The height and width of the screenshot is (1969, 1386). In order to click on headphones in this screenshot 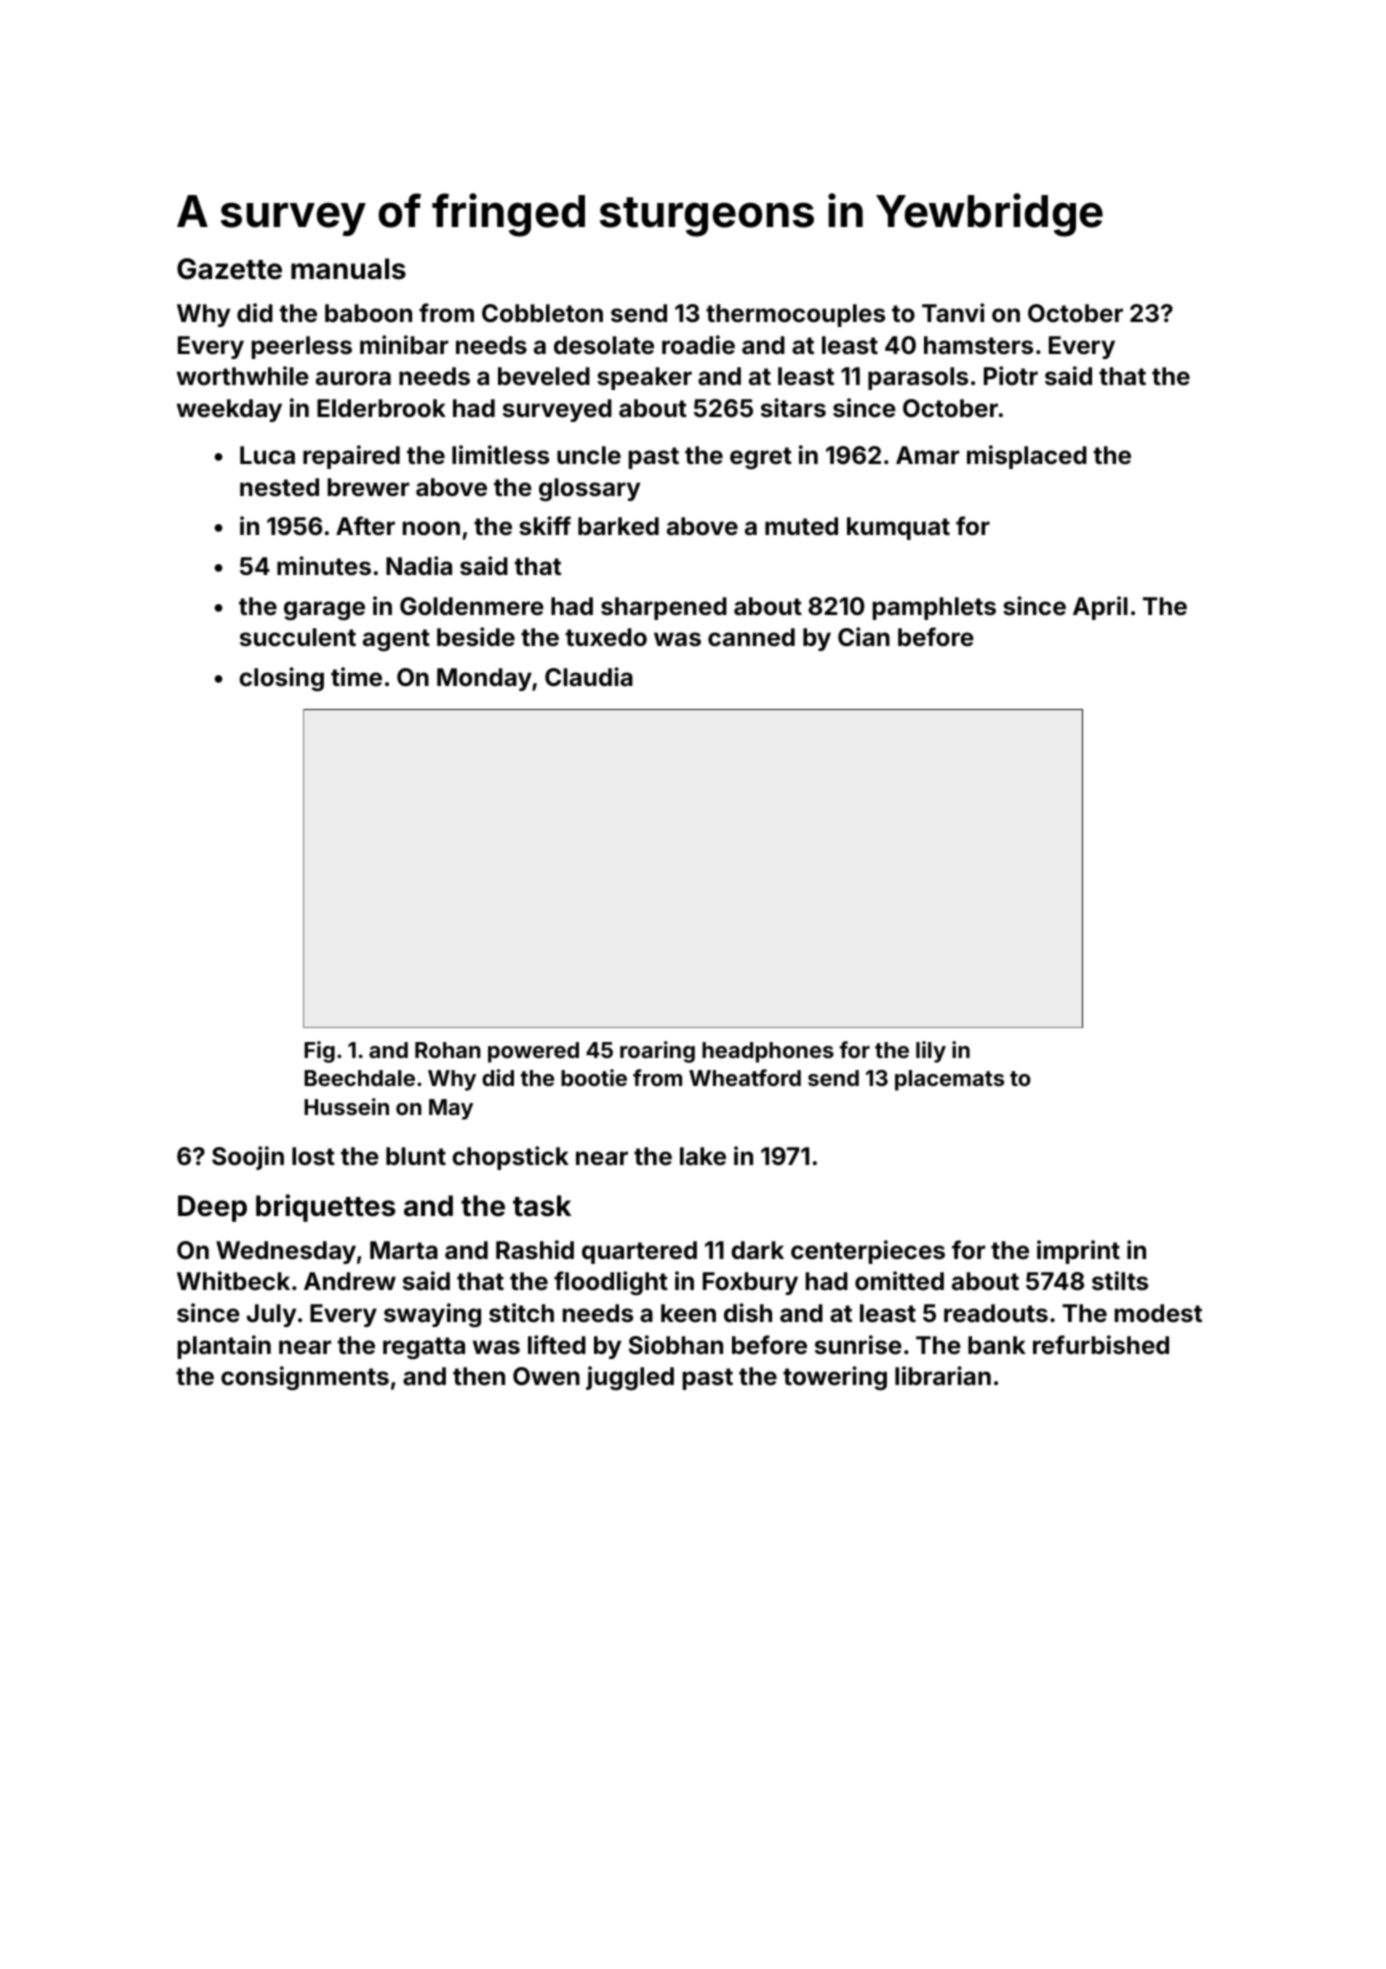, I will do `click(768, 1052)`.
